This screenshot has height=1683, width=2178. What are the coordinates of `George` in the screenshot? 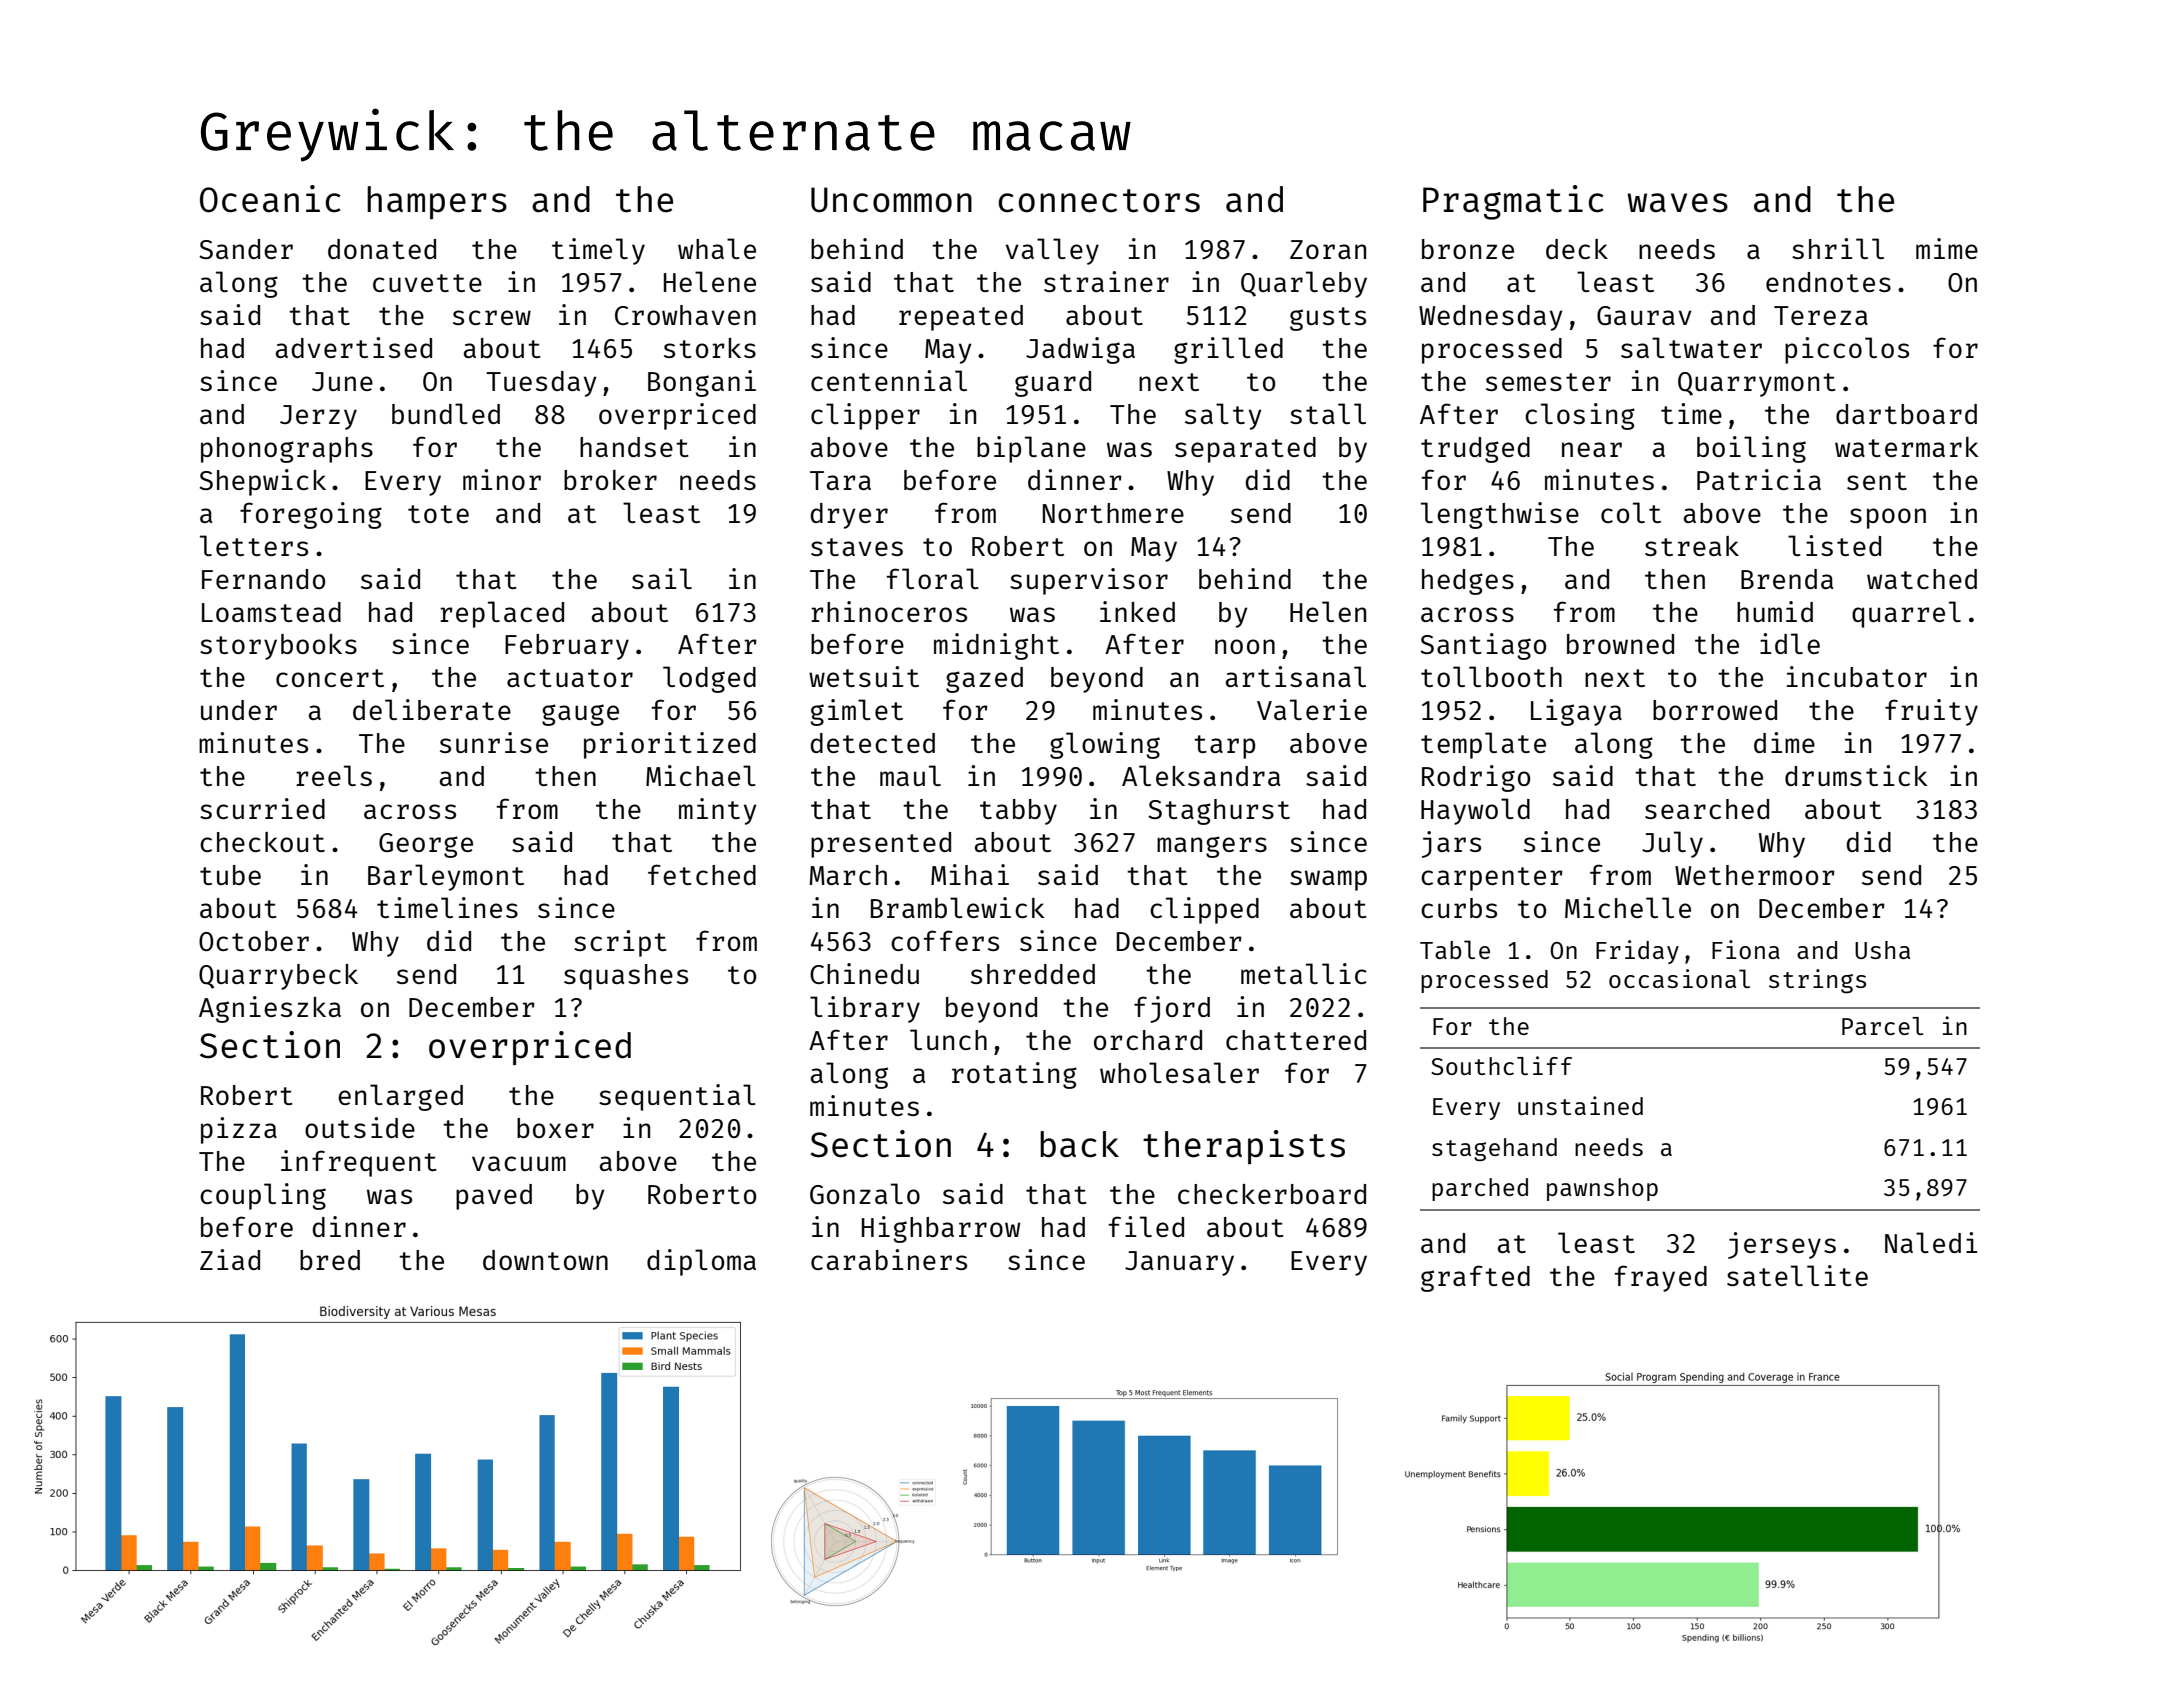 It's located at (426, 845).
